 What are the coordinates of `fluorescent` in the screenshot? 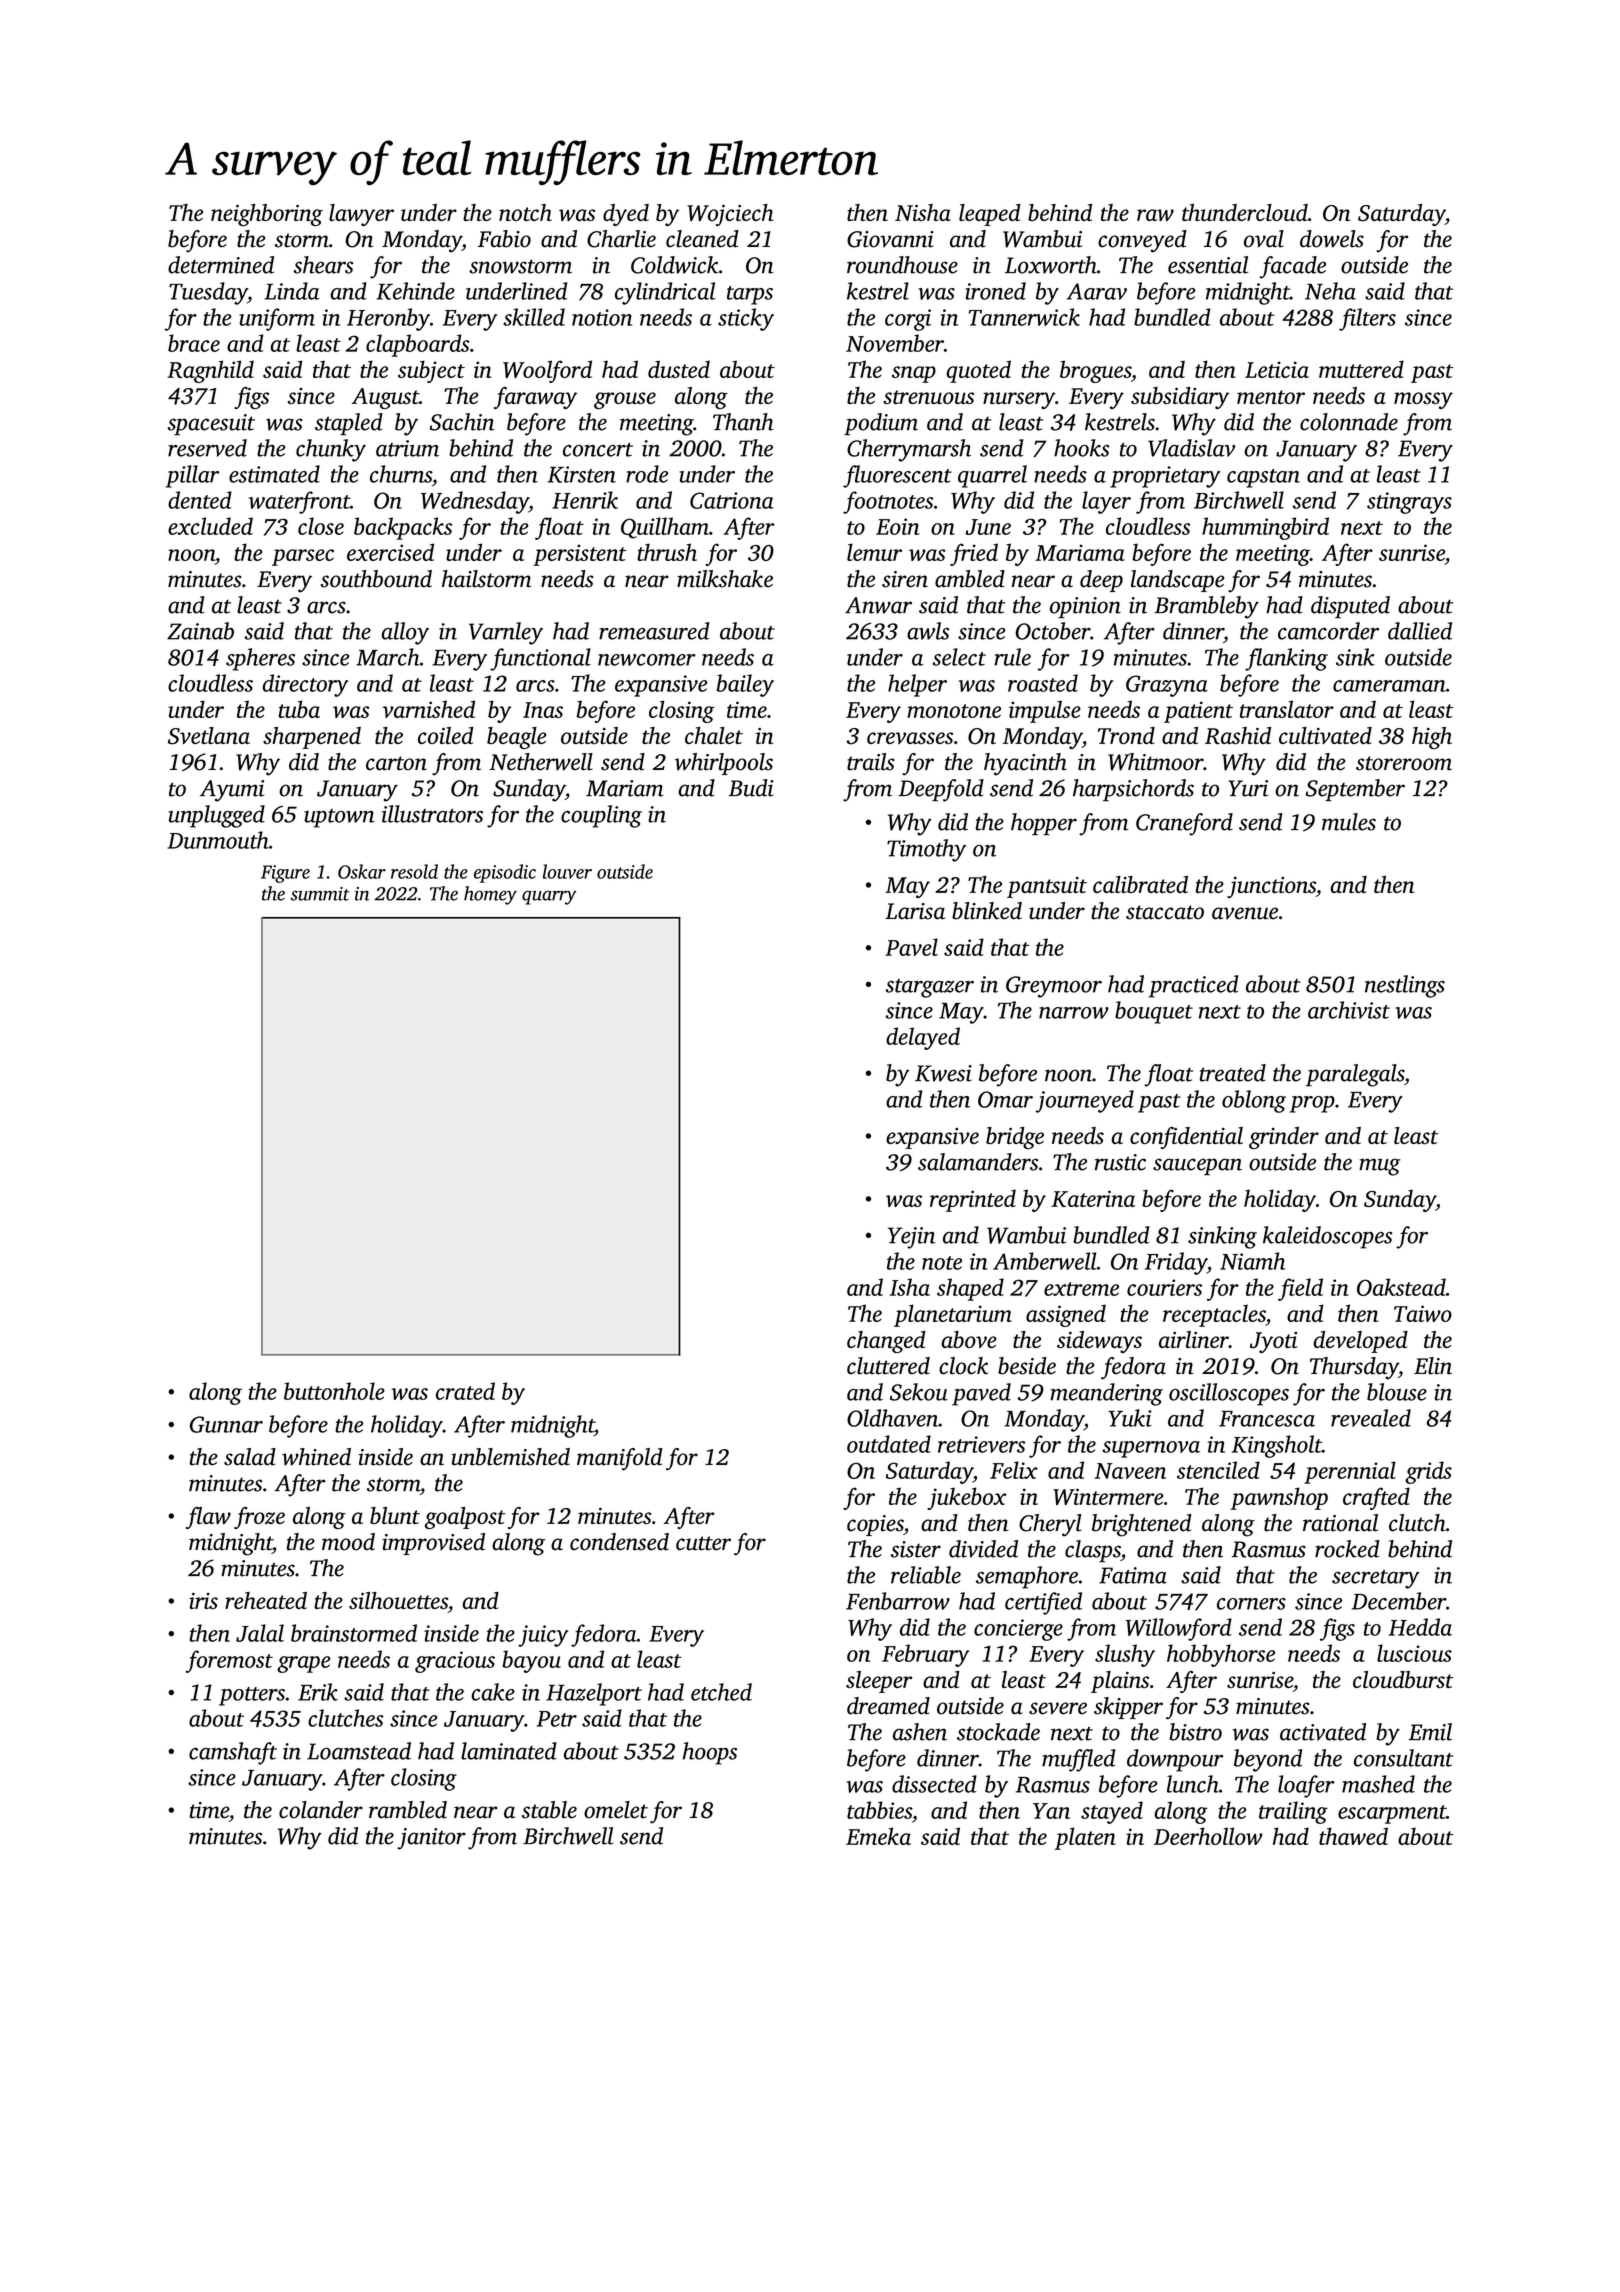 It's located at (897, 476).
